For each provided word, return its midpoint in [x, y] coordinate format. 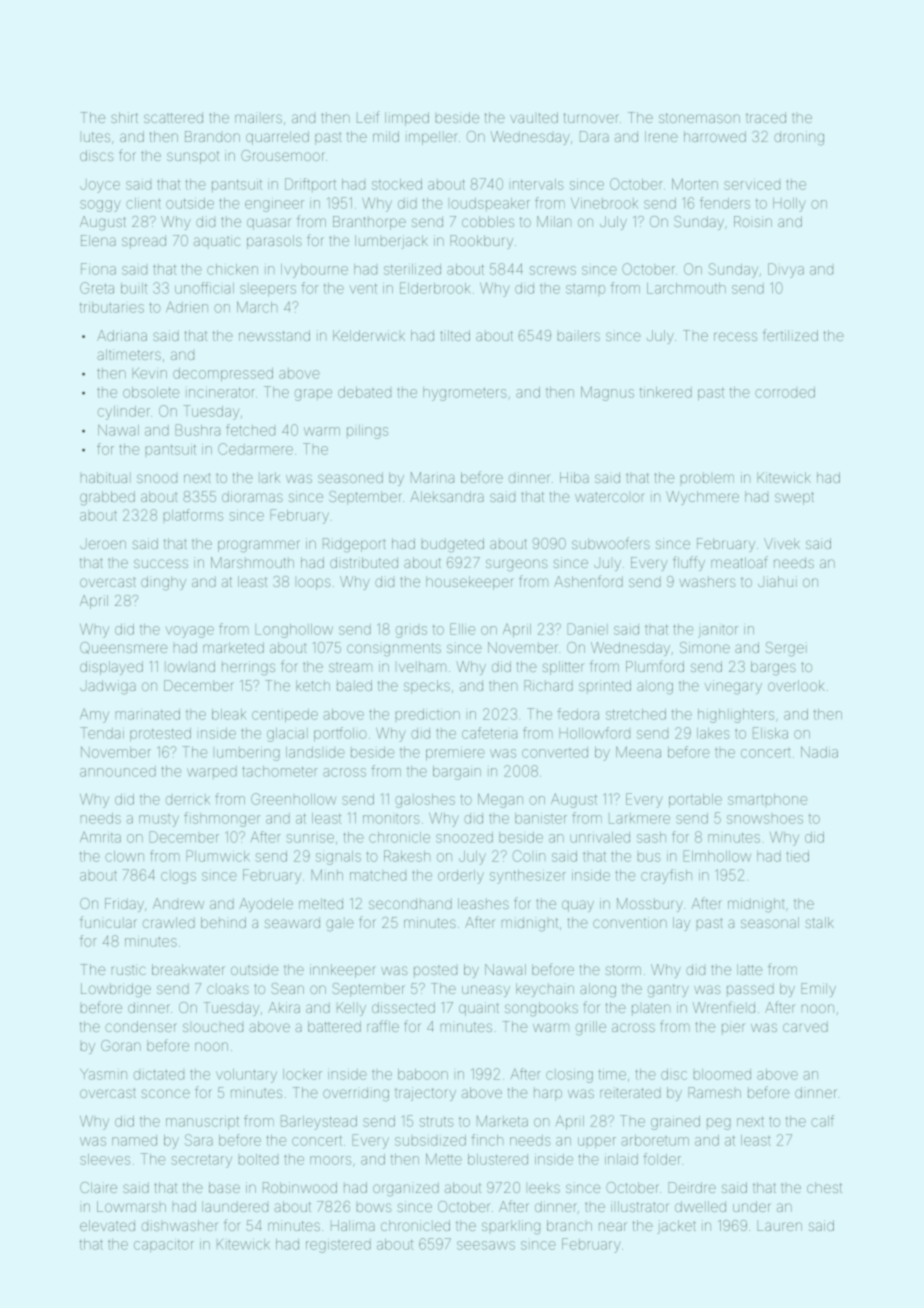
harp [548, 1094]
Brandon [212, 136]
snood [157, 478]
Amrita [100, 837]
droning [799, 138]
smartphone [767, 799]
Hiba [574, 477]
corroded [785, 392]
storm [623, 970]
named [134, 1140]
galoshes [425, 801]
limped [407, 119]
